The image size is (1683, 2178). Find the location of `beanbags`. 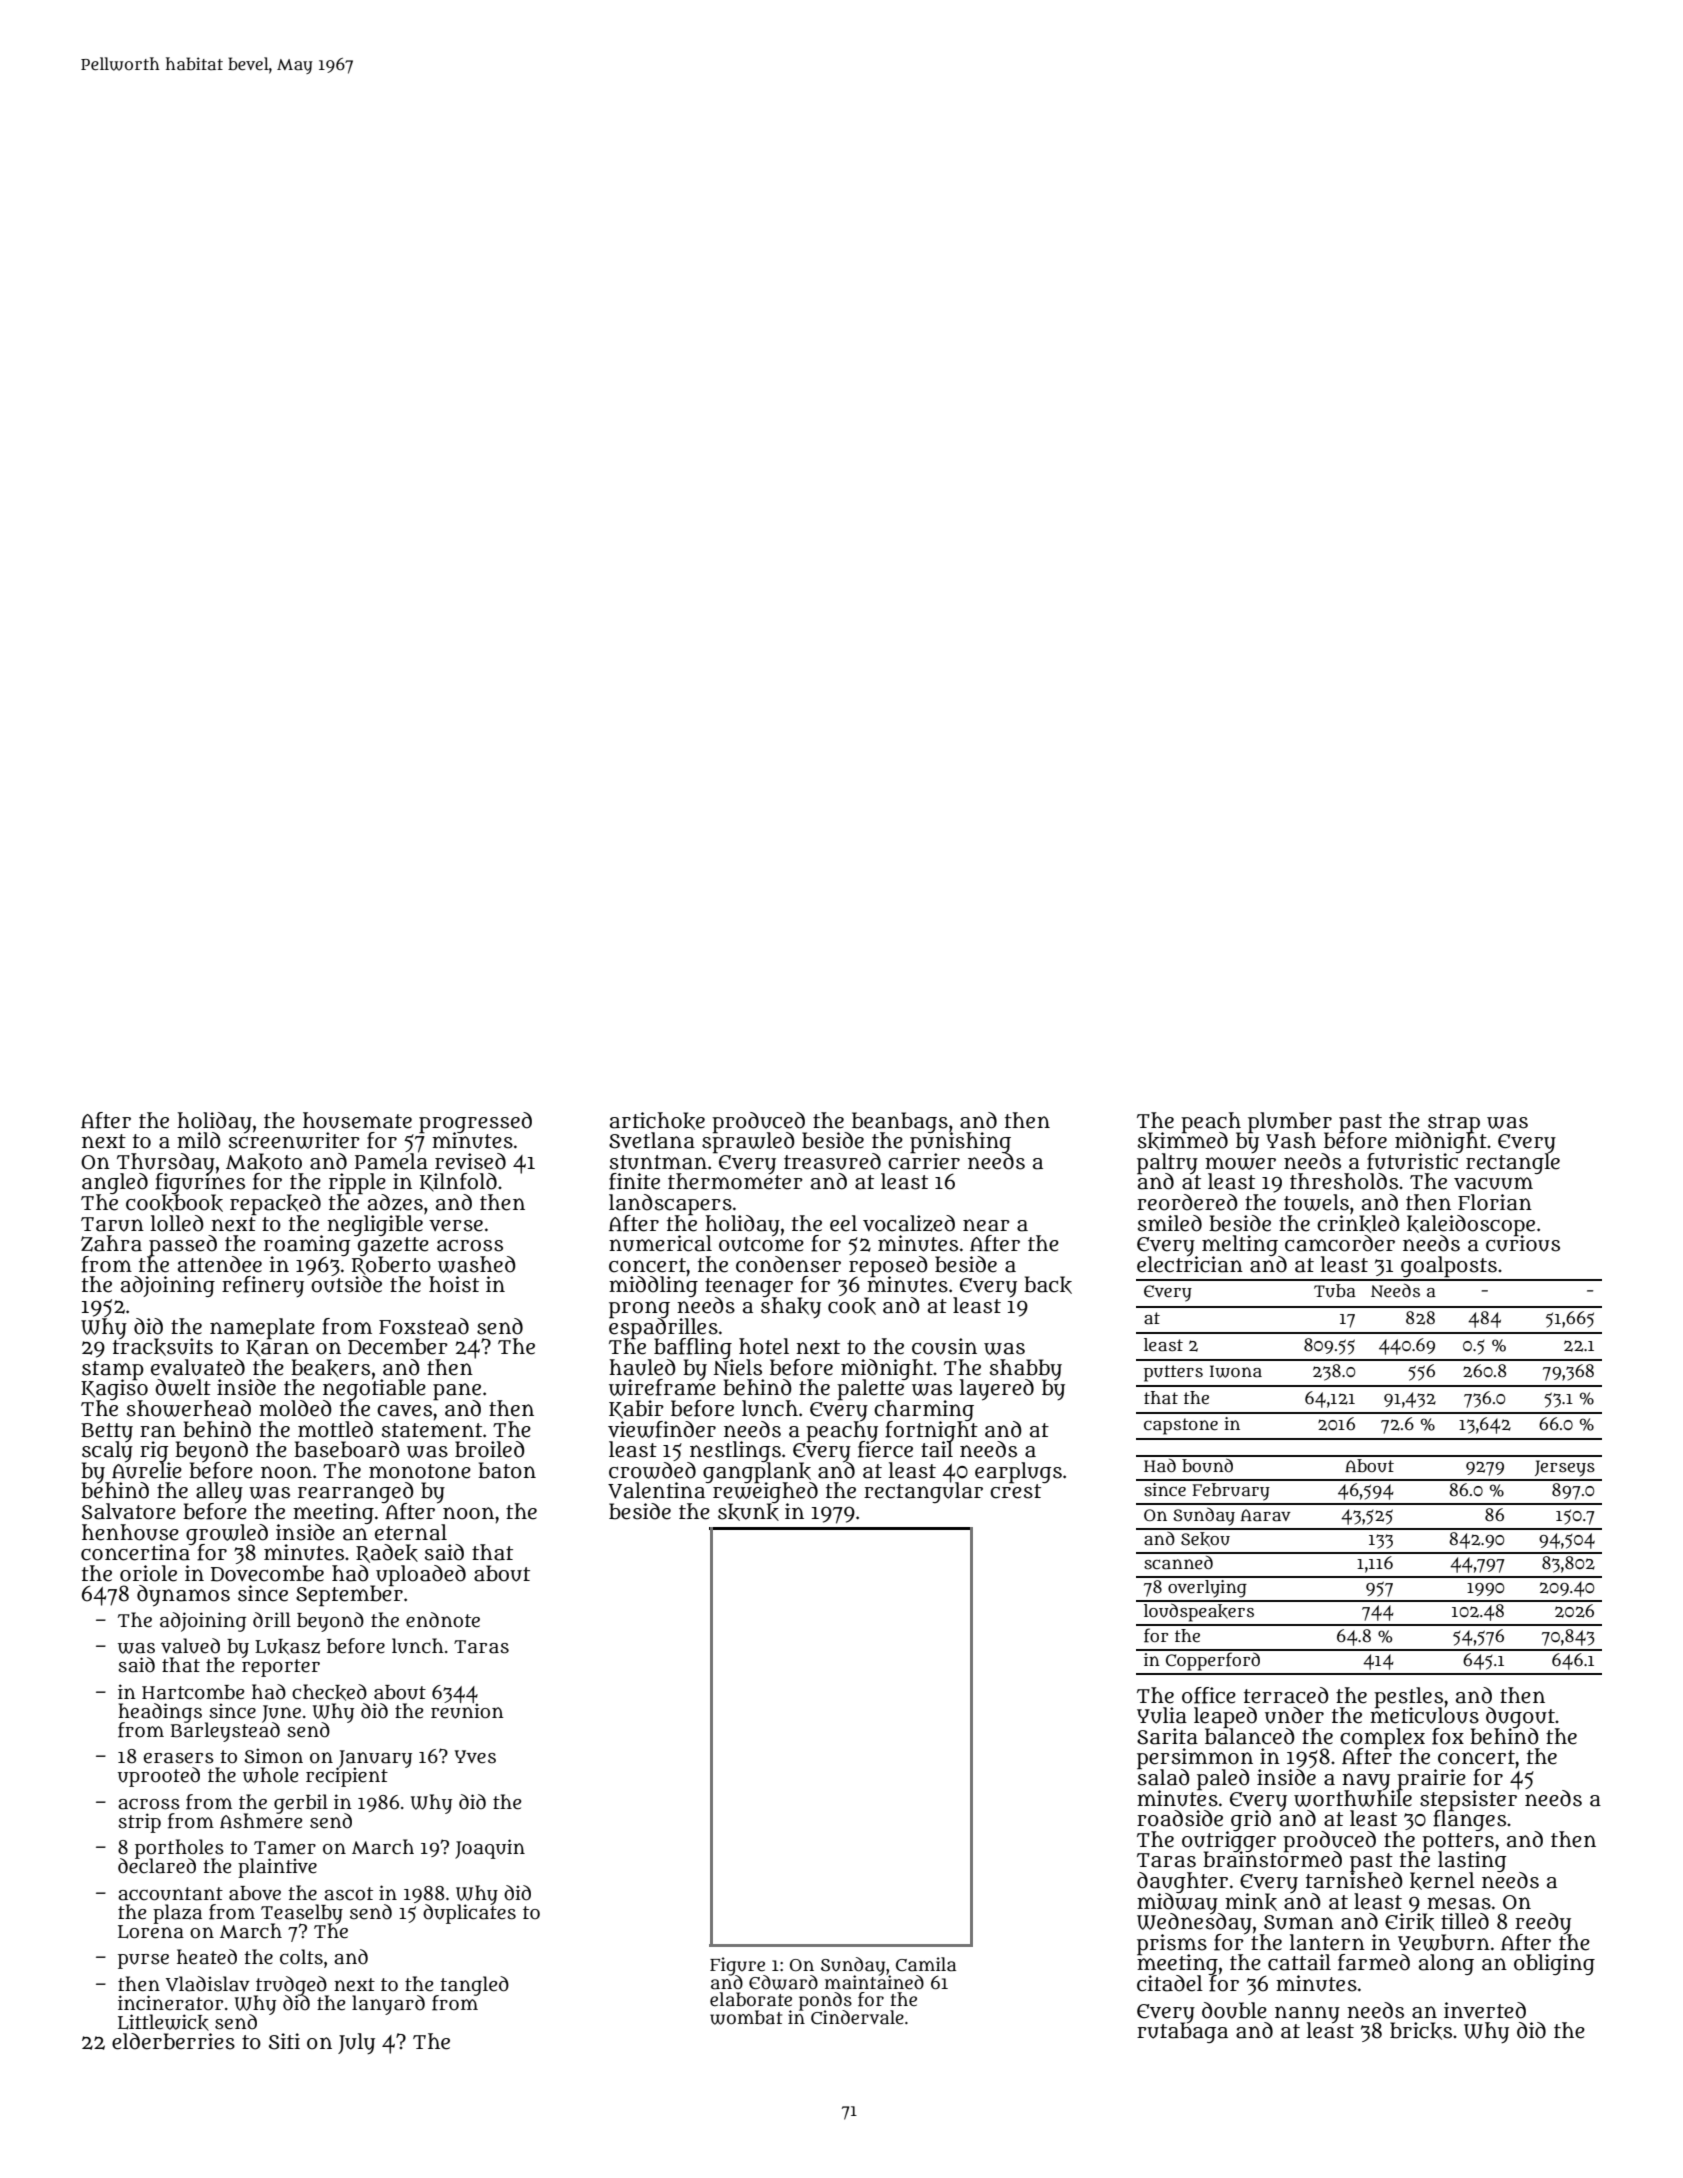

beanbags is located at coordinates (900, 1122).
